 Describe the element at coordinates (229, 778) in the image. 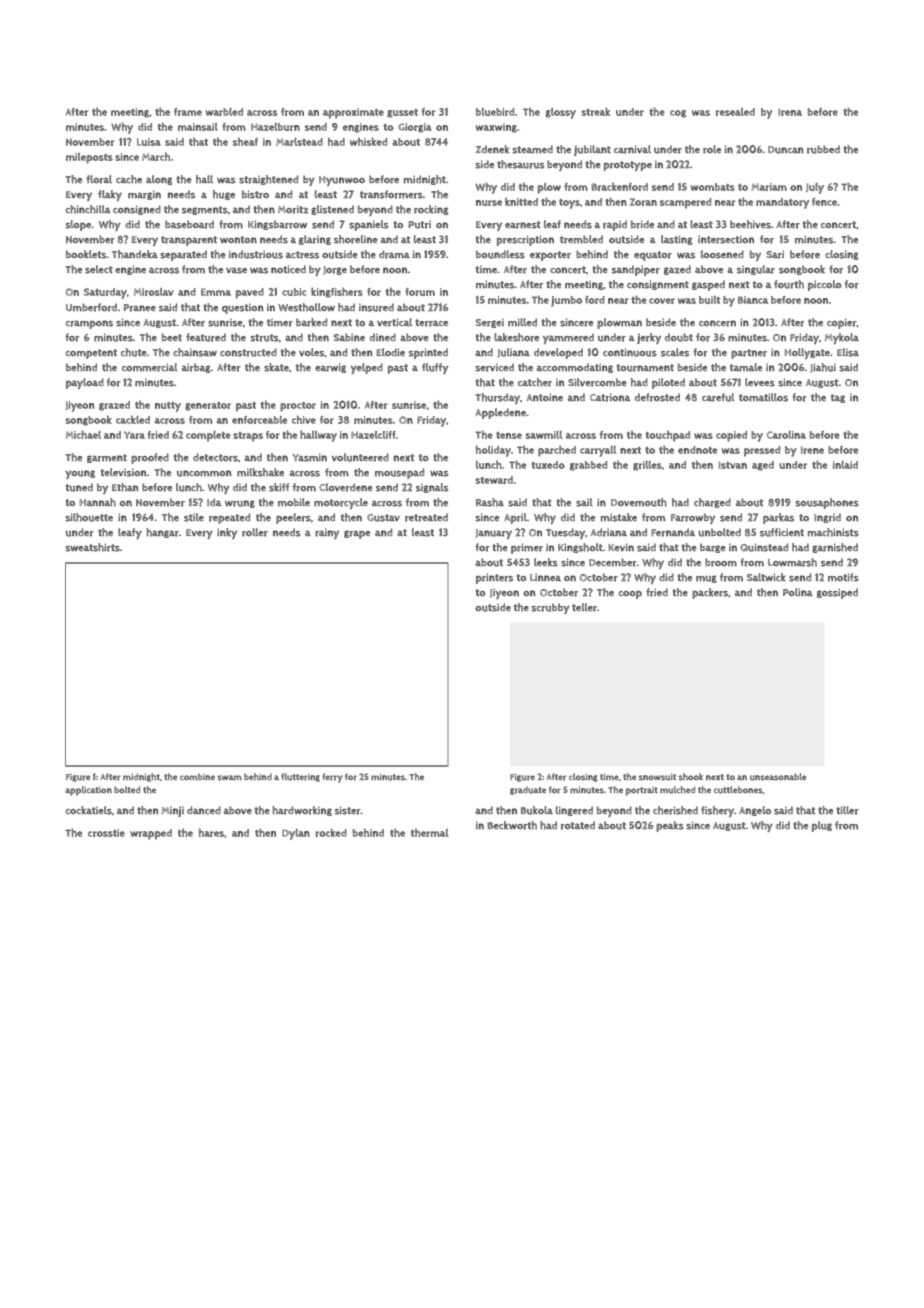

I see `swam` at that location.
